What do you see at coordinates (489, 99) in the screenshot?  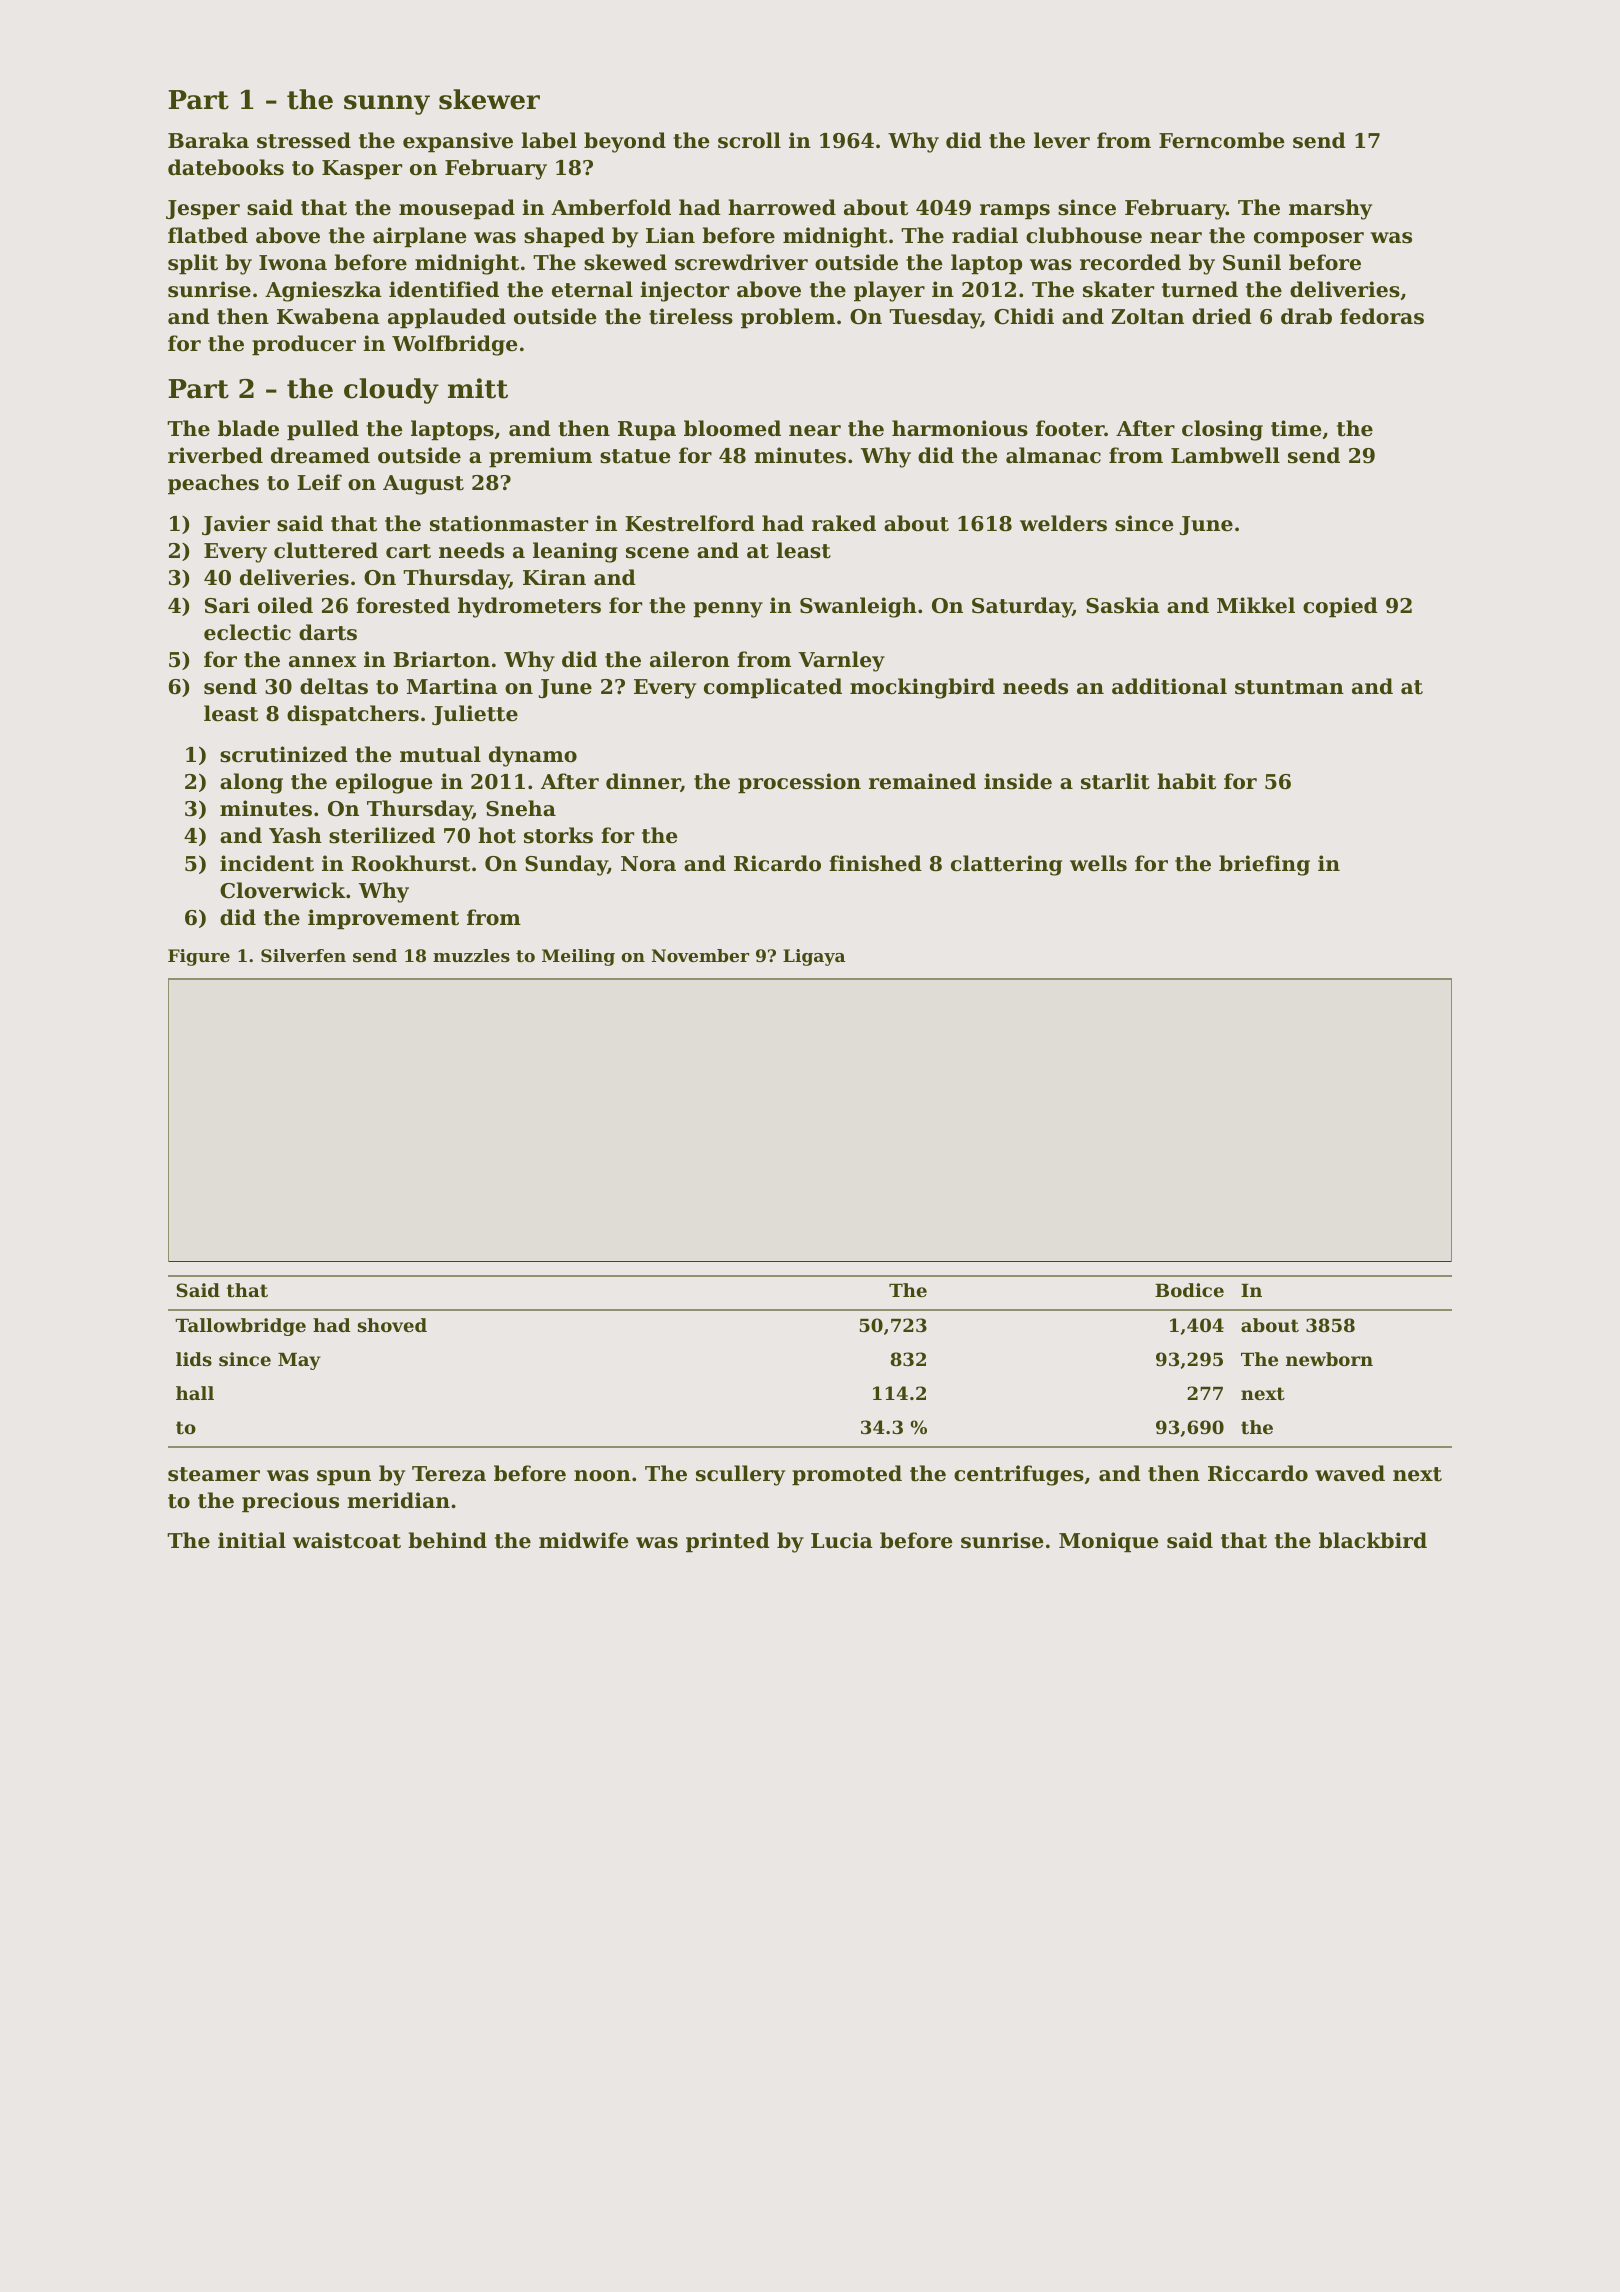 I see `skewer` at bounding box center [489, 99].
